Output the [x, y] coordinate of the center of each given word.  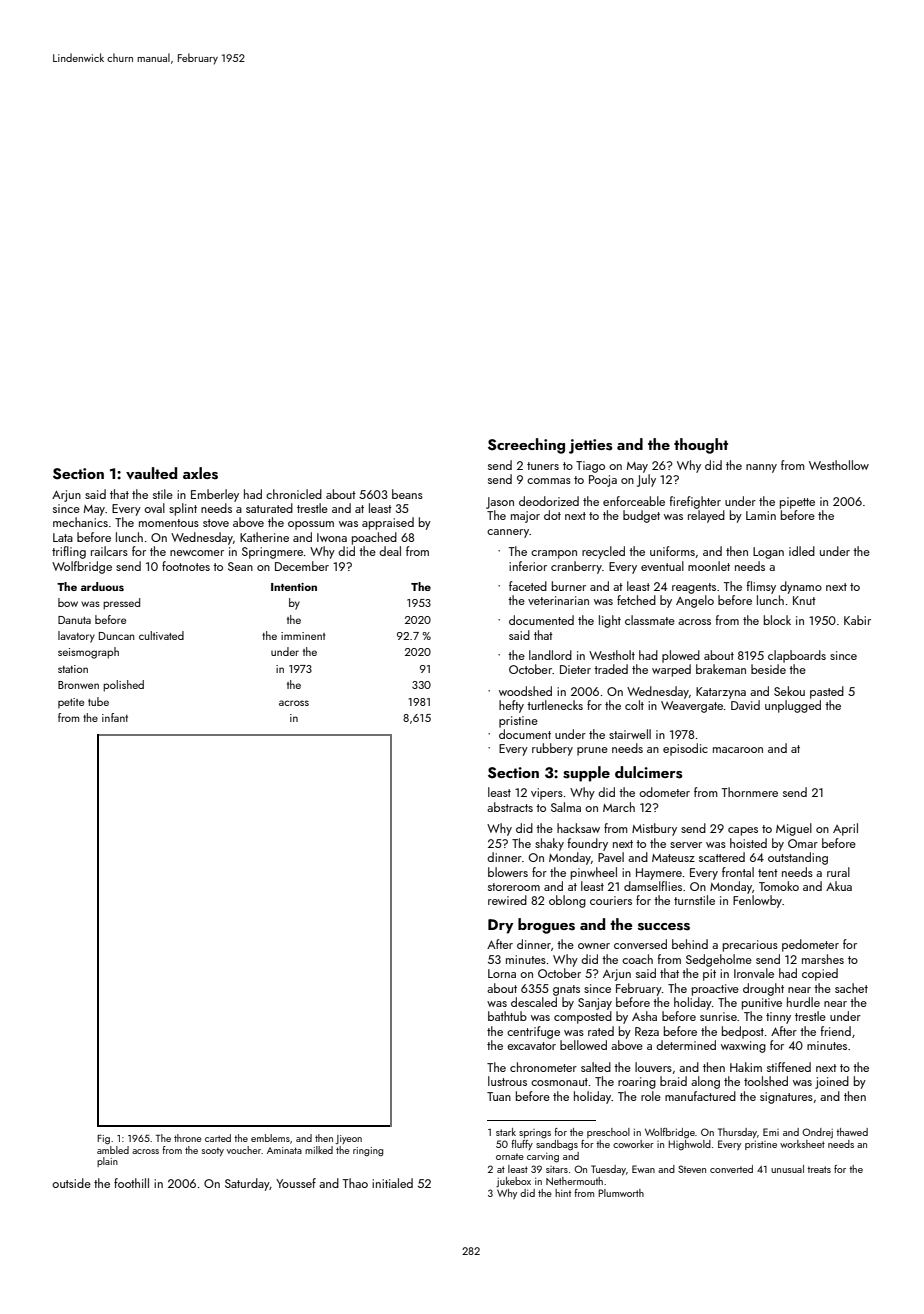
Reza [647, 1031]
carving [543, 1158]
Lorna [502, 973]
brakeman [721, 669]
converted [731, 1169]
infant [115, 717]
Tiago [590, 467]
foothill [131, 1183]
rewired [507, 900]
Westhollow [839, 465]
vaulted [151, 473]
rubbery [552, 749]
